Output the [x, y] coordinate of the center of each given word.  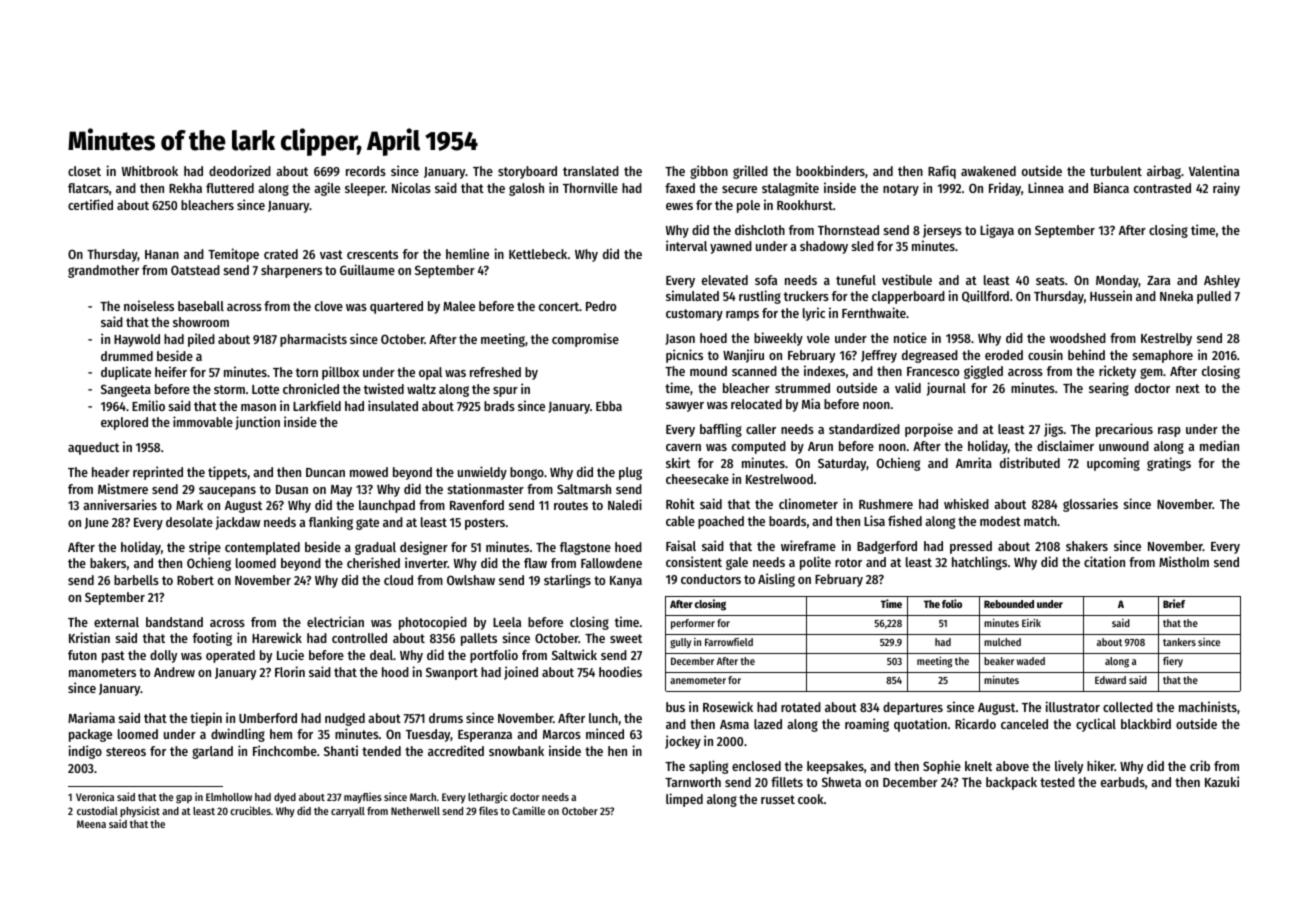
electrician [335, 621]
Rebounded [1009, 604]
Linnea [1046, 187]
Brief [1174, 603]
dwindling [238, 735]
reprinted [158, 473]
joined [521, 673]
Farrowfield [729, 642]
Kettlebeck [538, 254]
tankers [1179, 642]
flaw [535, 563]
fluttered [230, 188]
